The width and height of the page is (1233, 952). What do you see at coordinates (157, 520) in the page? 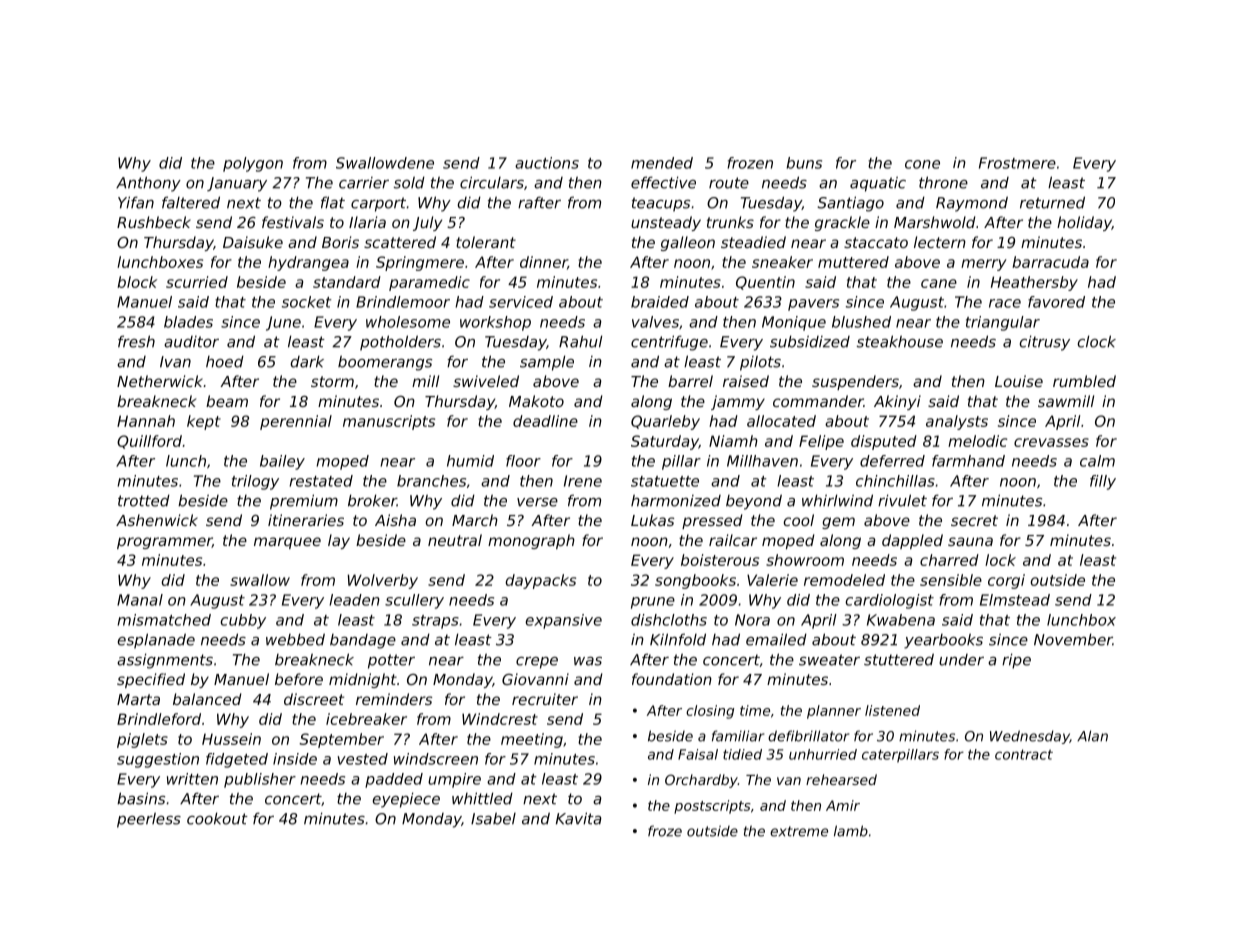
I see `Ashenwick` at bounding box center [157, 520].
